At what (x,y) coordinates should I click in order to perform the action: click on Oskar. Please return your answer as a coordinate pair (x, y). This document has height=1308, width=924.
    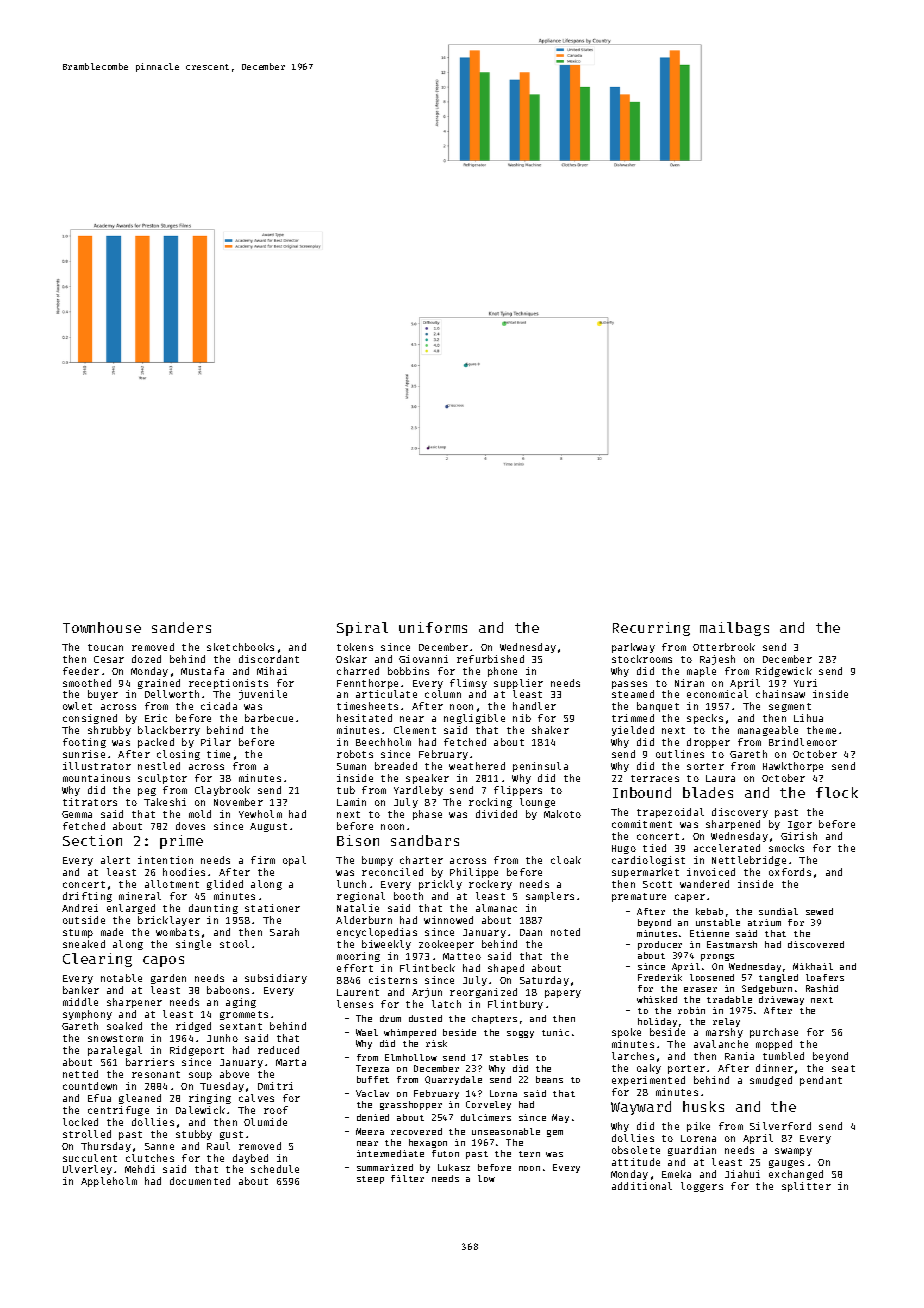
    Looking at the image, I should click on (351, 659).
